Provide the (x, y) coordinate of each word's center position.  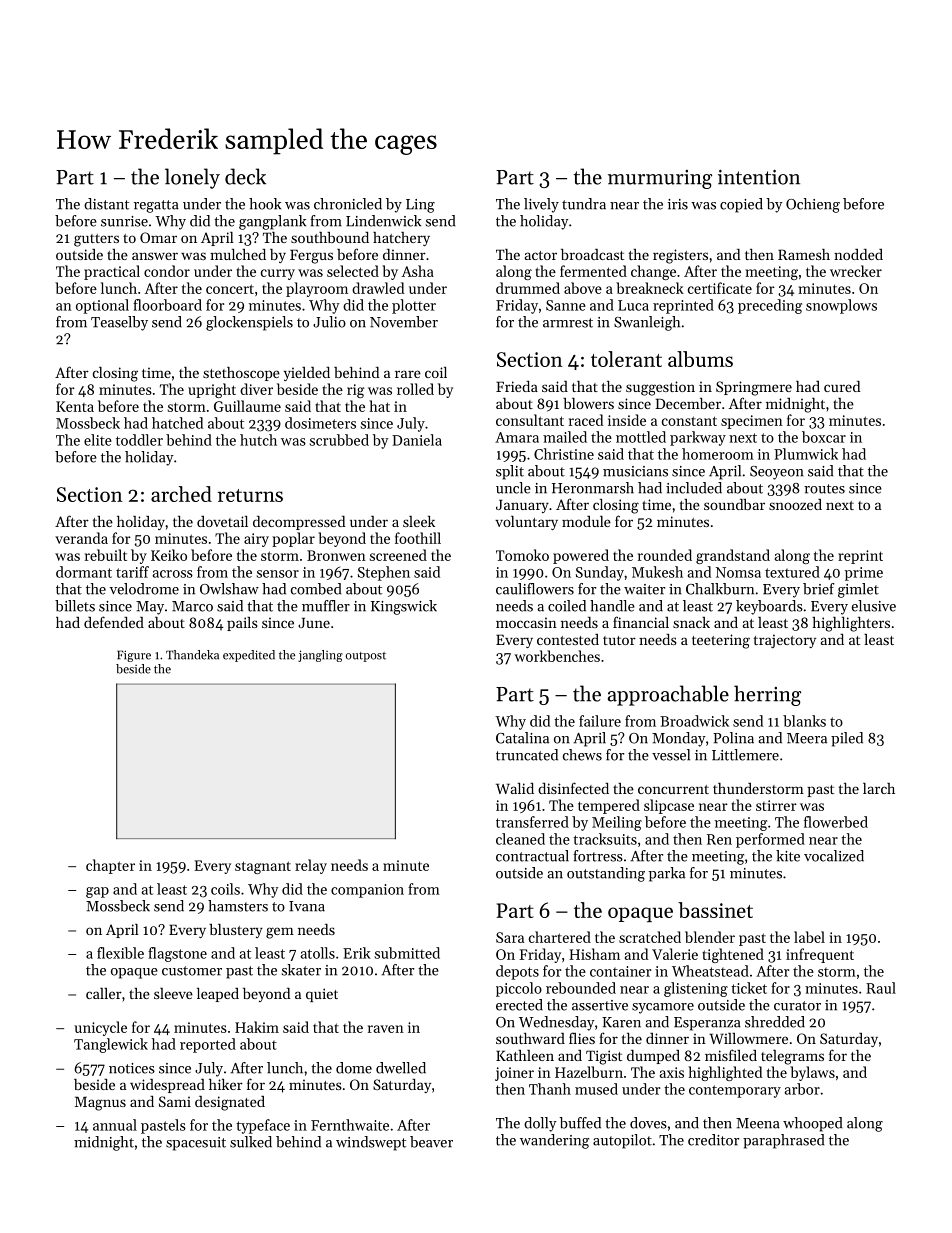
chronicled (348, 204)
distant (106, 204)
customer (192, 971)
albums (700, 359)
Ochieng (813, 205)
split (510, 472)
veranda (81, 538)
